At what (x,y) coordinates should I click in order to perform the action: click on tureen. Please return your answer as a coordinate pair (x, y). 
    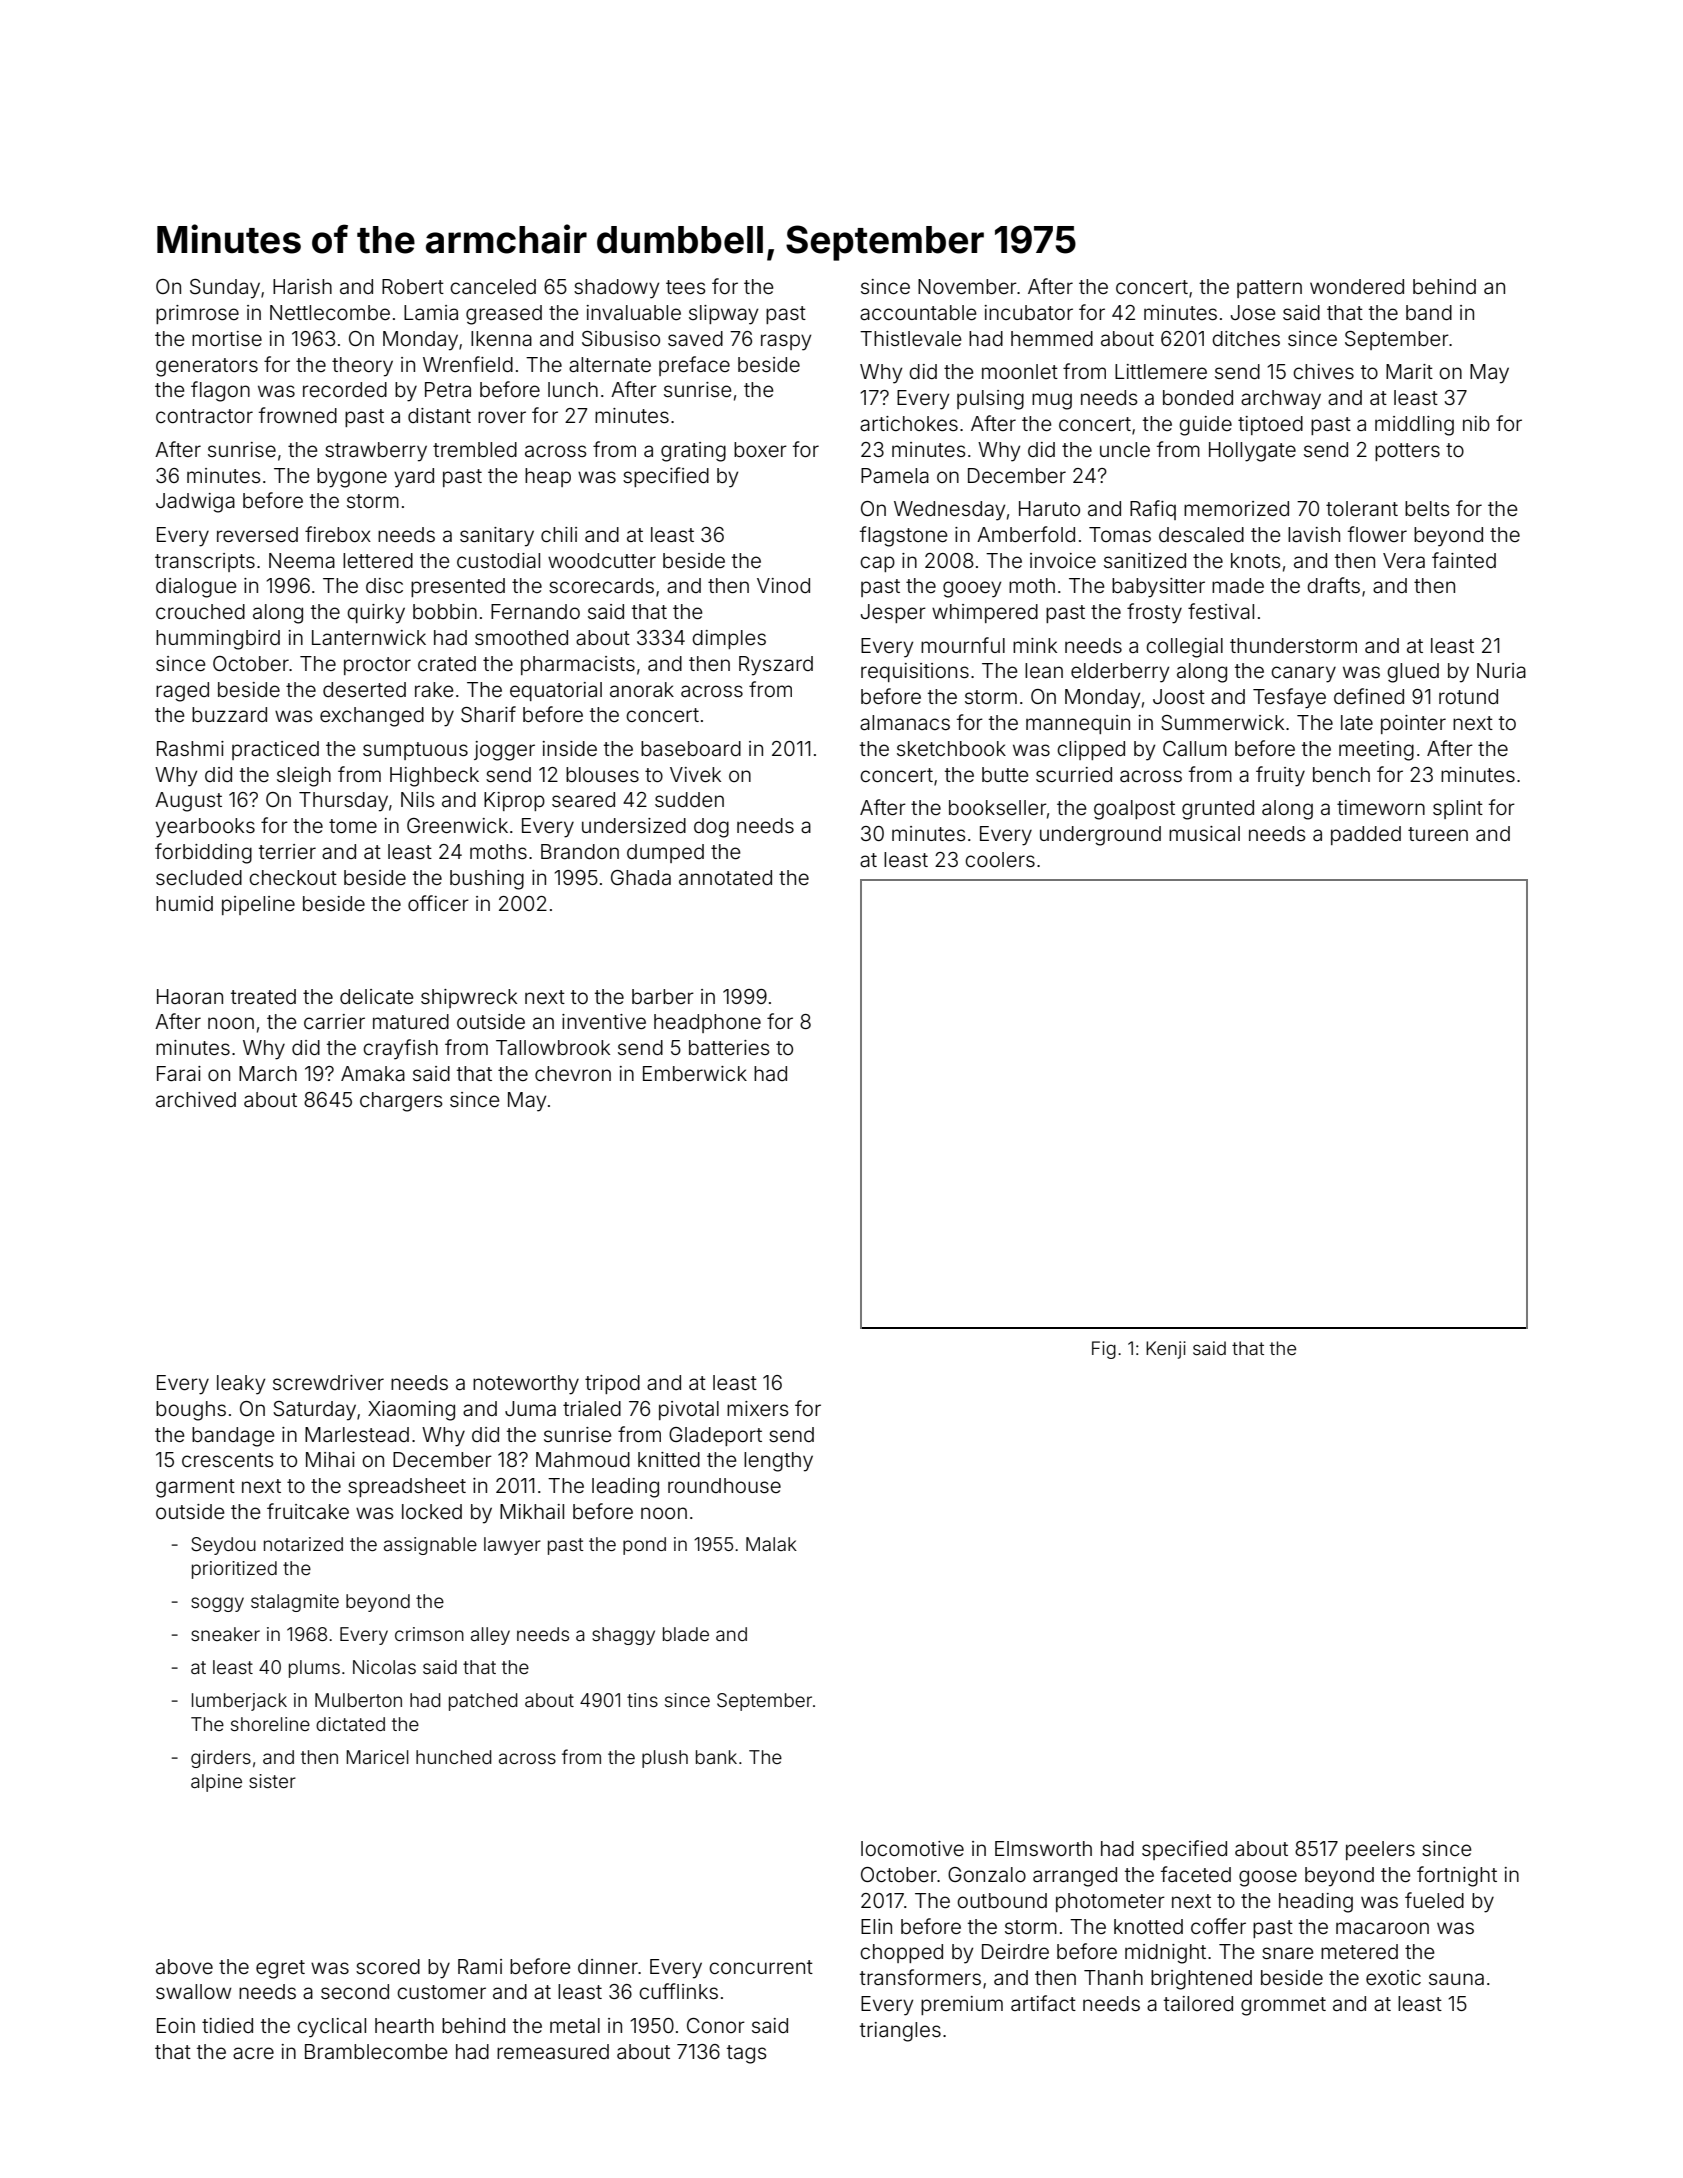
    Looking at the image, I should click on (1438, 834).
